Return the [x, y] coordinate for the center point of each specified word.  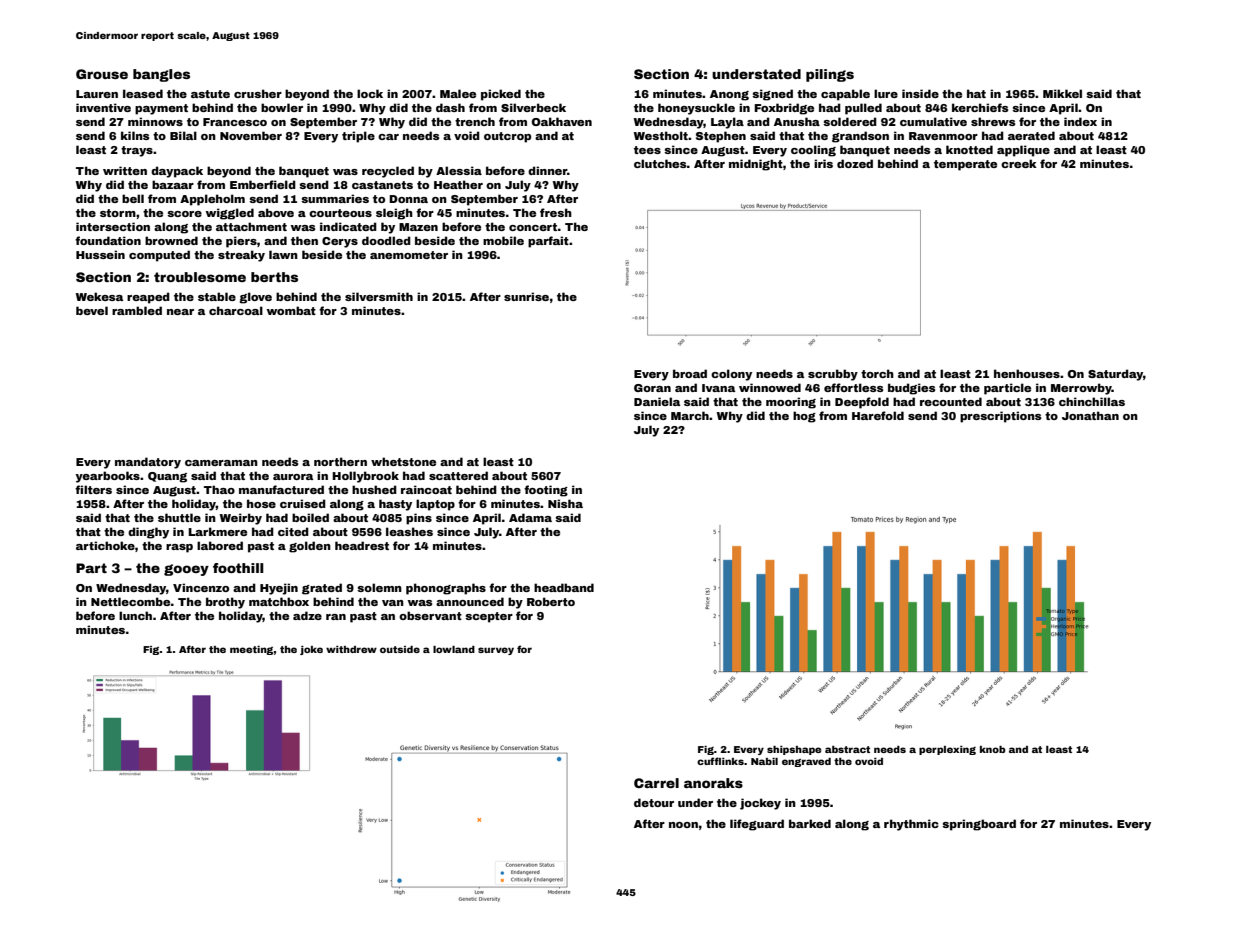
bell [133, 198]
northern [340, 461]
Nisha [565, 503]
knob [993, 749]
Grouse [102, 74]
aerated [1031, 135]
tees [647, 150]
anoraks [713, 783]
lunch [135, 615]
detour [654, 802]
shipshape [794, 750]
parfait [548, 242]
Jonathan [1090, 415]
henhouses [1027, 373]
